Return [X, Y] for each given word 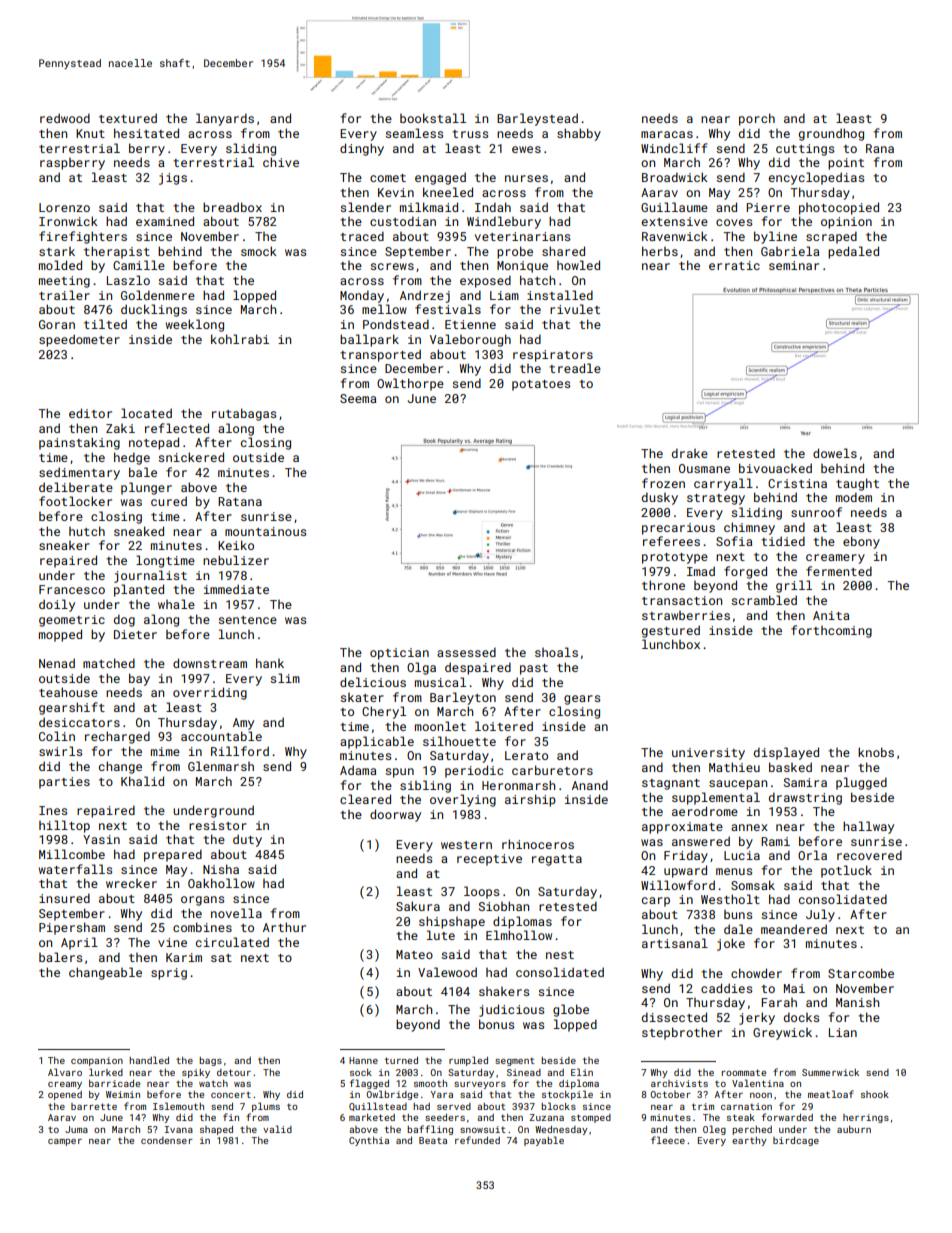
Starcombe [861, 973]
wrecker [131, 883]
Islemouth [178, 1106]
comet [388, 178]
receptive [489, 860]
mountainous [265, 531]
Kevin [396, 192]
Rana [880, 148]
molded [60, 265]
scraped [831, 237]
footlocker [75, 501]
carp [656, 902]
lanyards [225, 119]
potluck [846, 871]
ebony [861, 542]
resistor [218, 825]
